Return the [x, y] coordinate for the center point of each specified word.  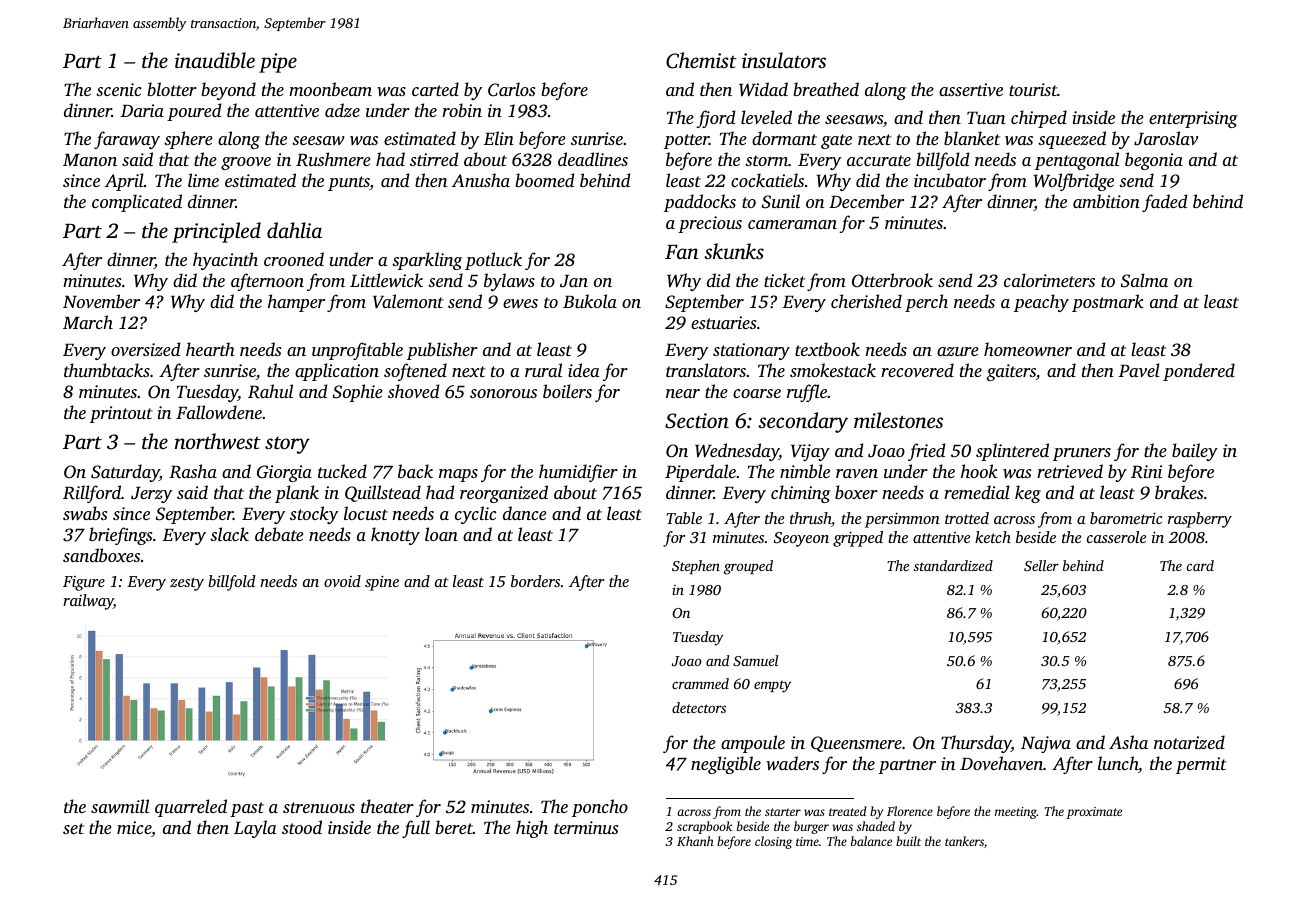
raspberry [1200, 520]
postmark [1108, 303]
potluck [493, 261]
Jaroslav [1166, 138]
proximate [1094, 813]
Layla [255, 829]
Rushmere [333, 159]
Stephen [696, 567]
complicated [137, 203]
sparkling [427, 261]
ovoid [342, 581]
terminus [586, 827]
